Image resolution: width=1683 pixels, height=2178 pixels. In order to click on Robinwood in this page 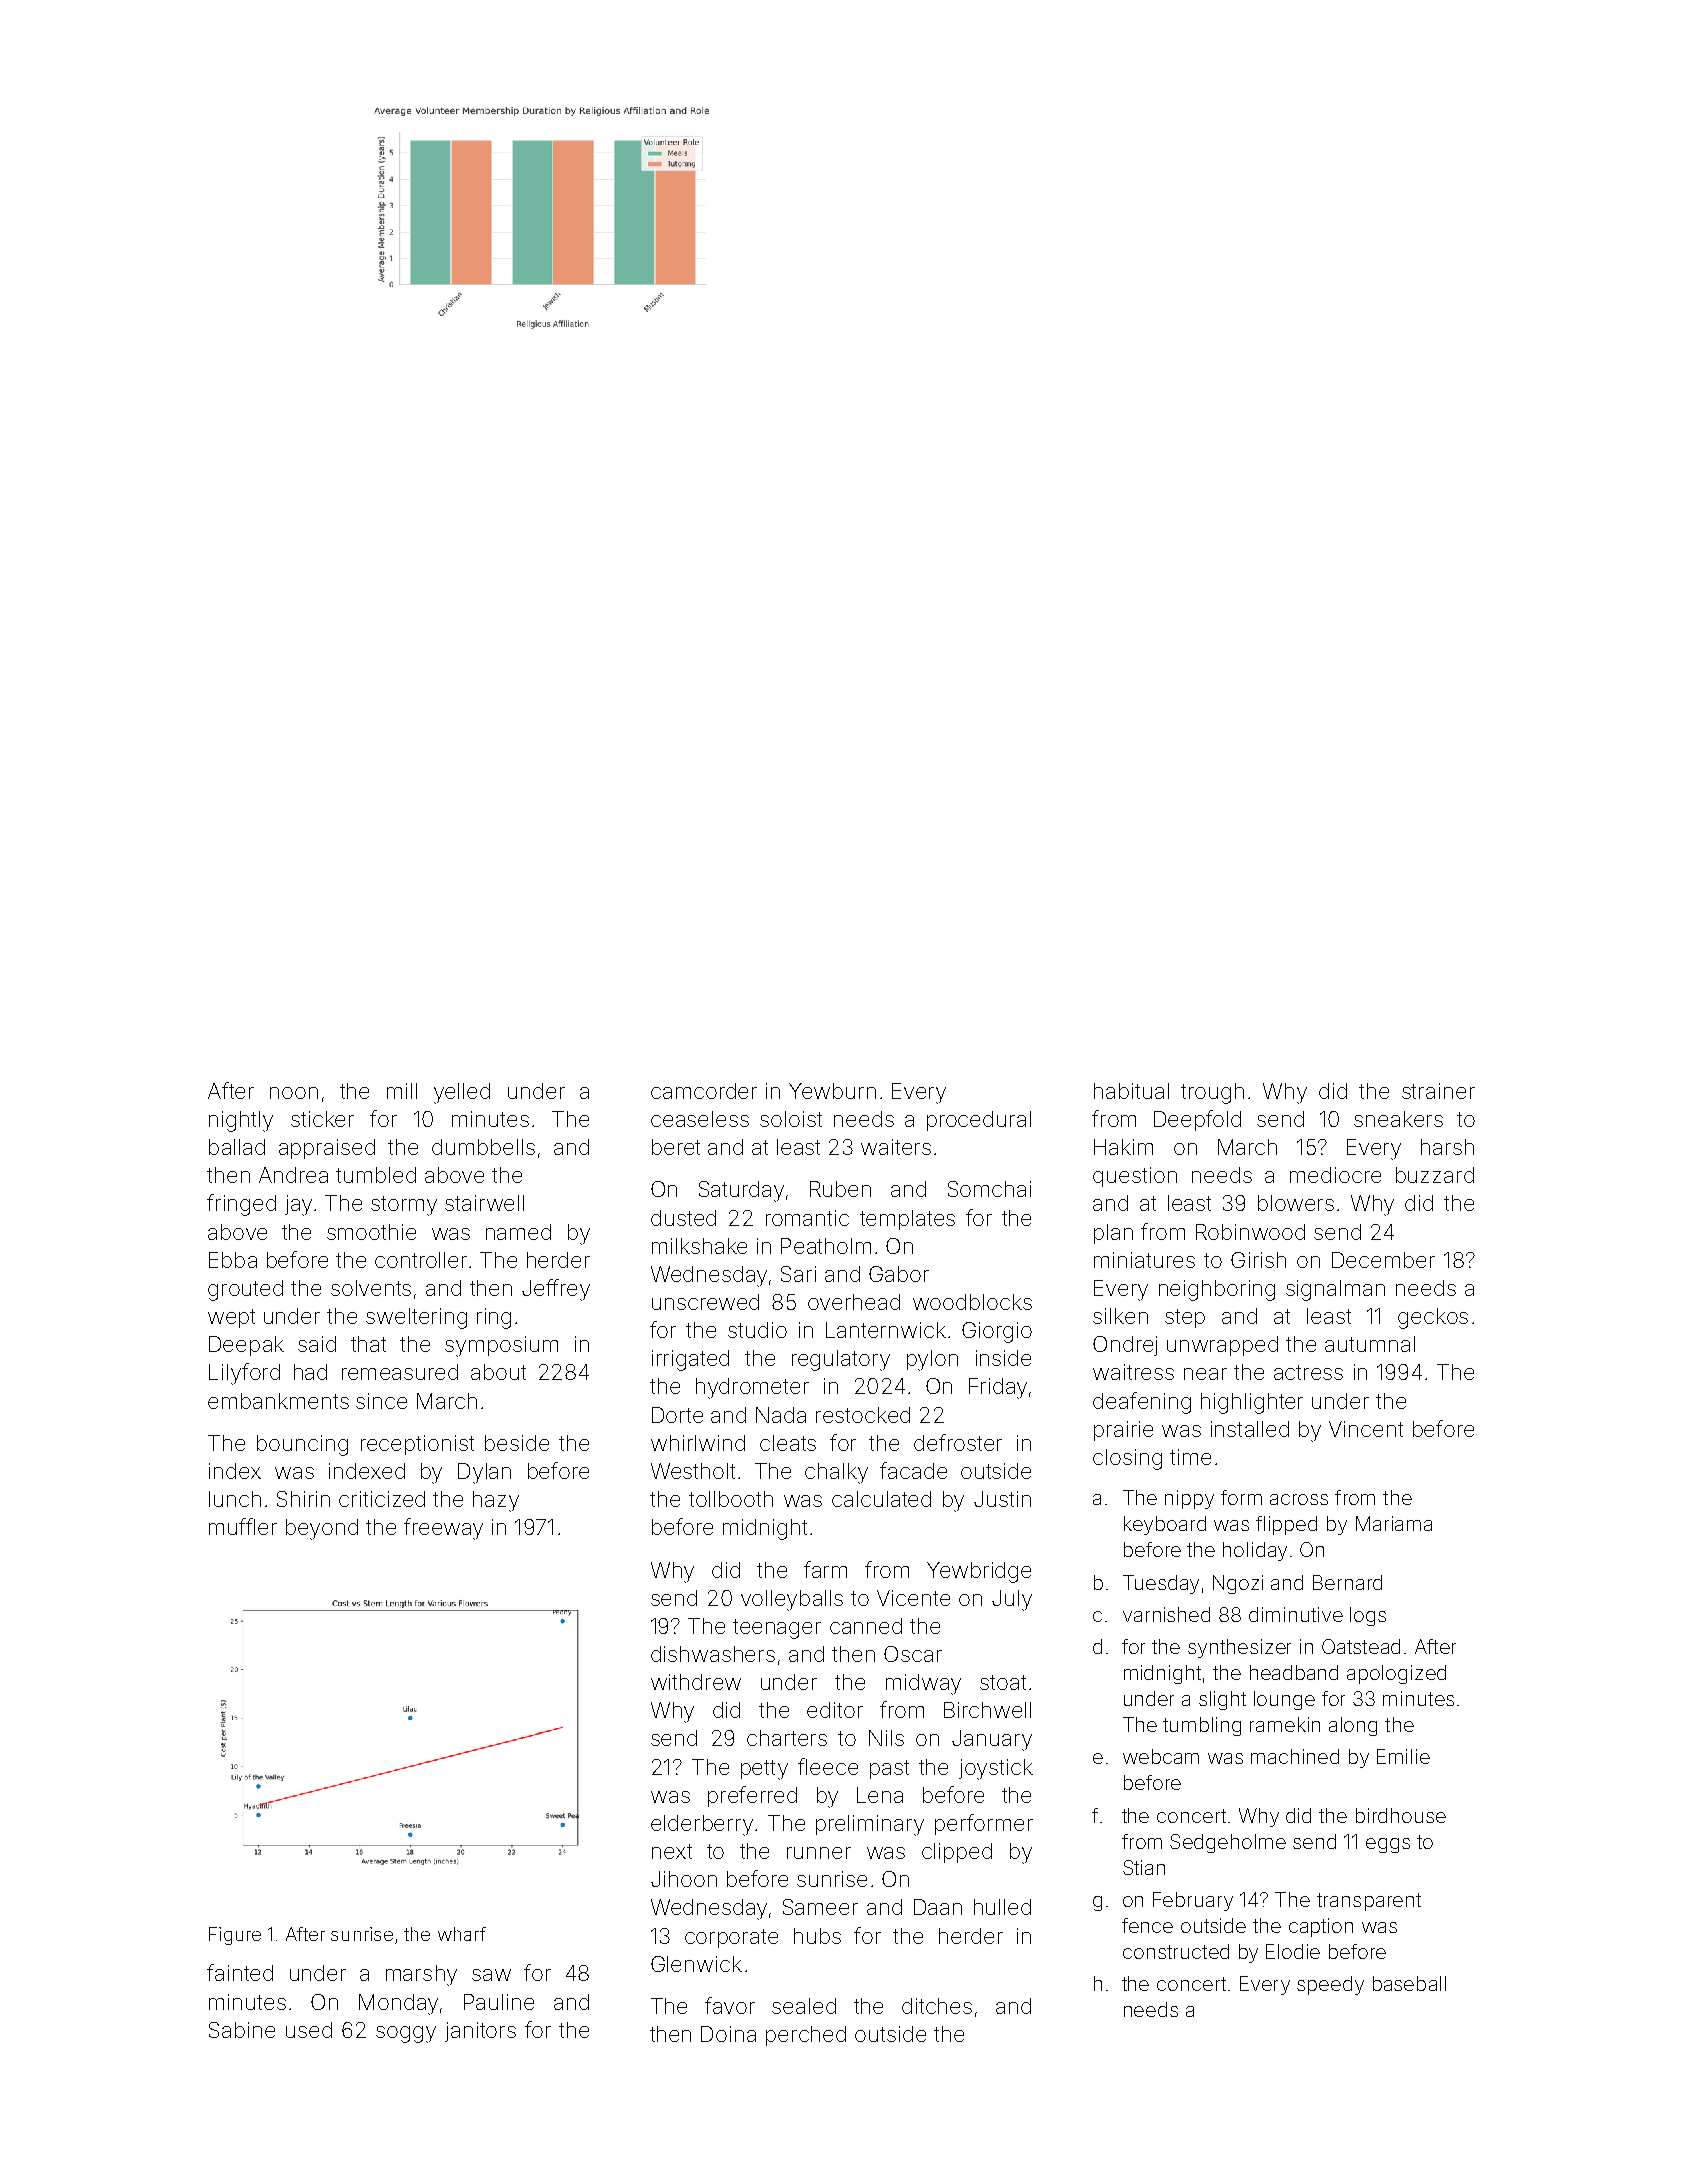, I will do `click(1250, 1232)`.
